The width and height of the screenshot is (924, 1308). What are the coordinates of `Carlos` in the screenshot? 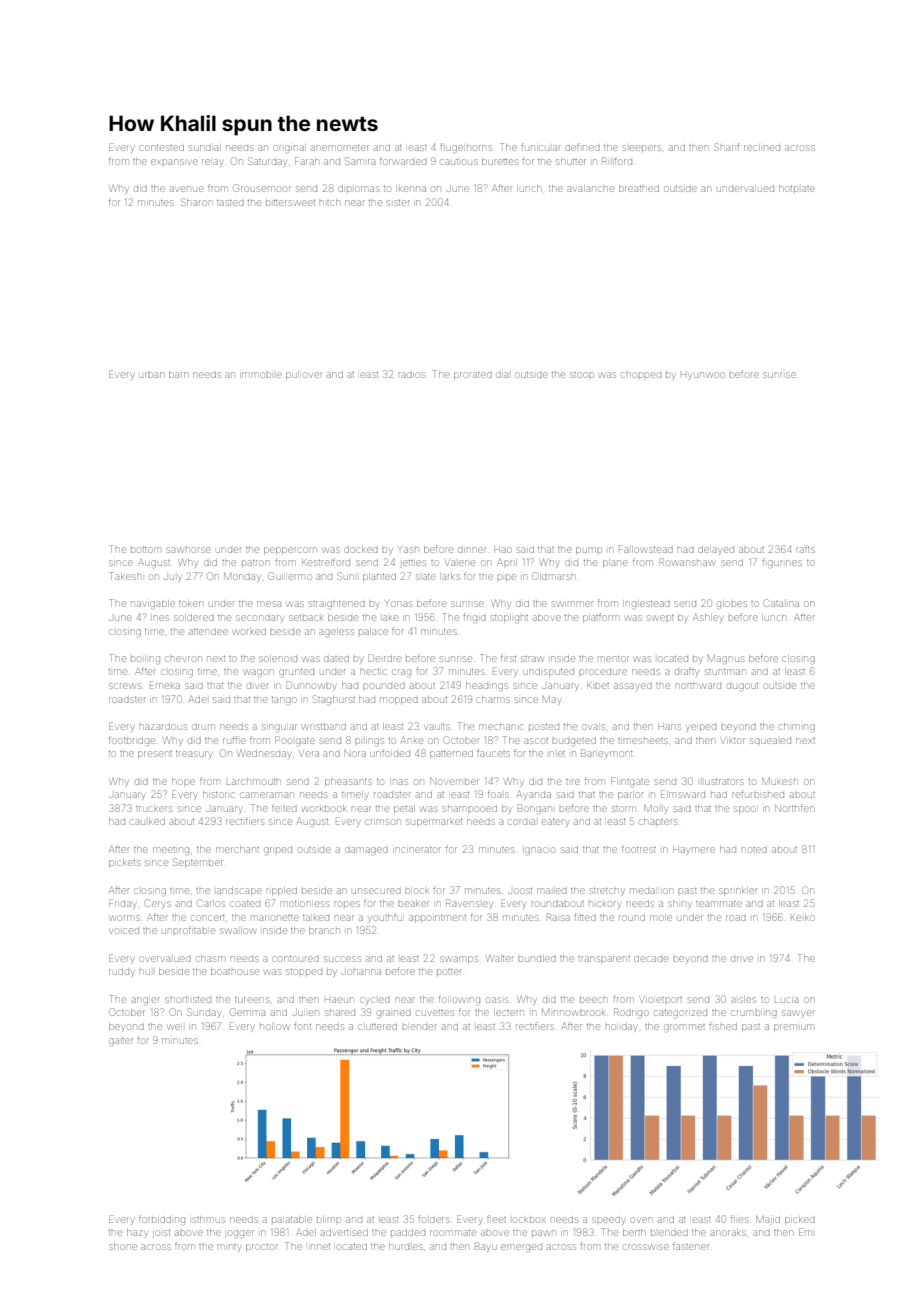 It's located at (211, 903).
